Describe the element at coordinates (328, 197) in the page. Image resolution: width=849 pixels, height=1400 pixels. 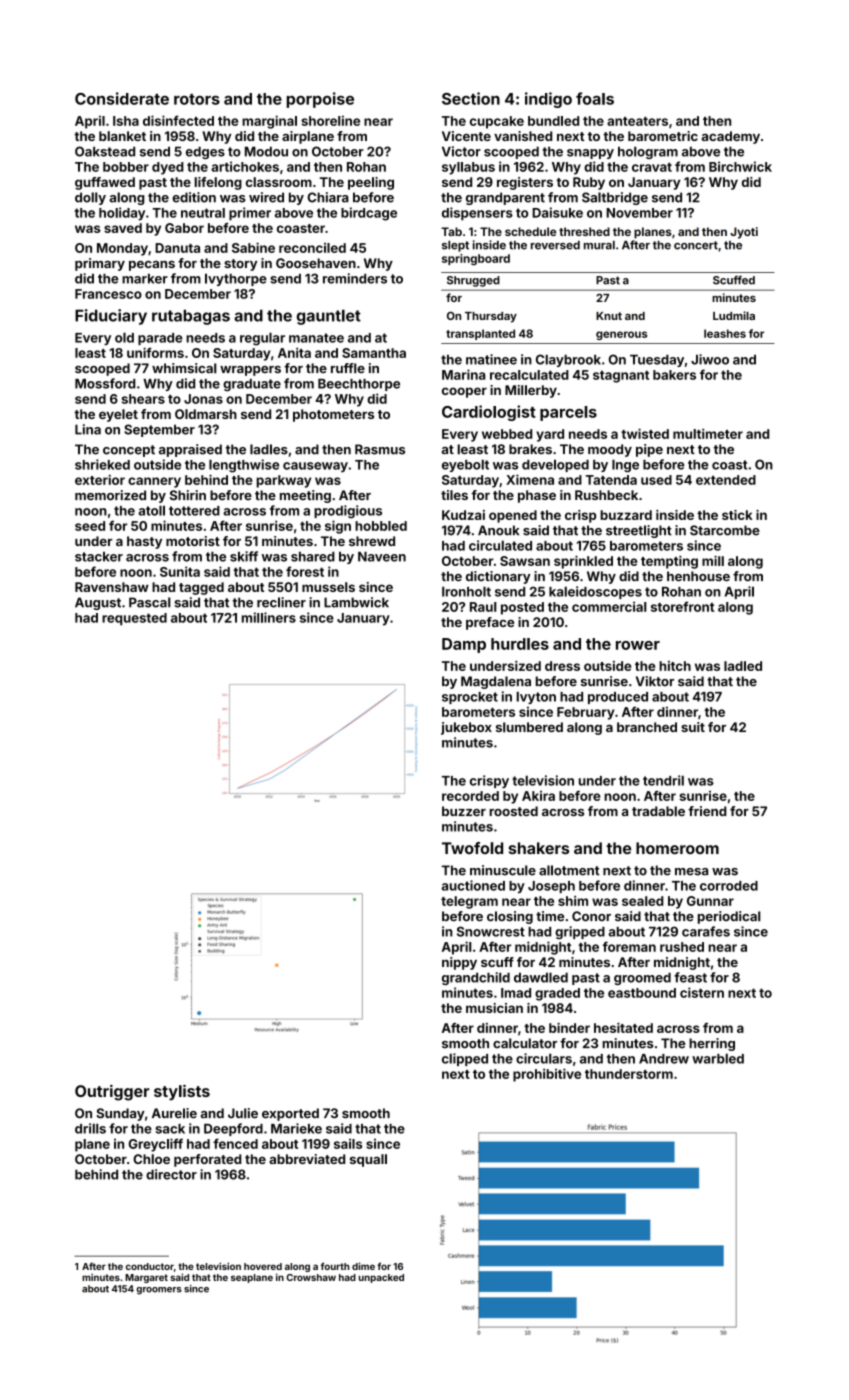
I see `Chiara` at that location.
